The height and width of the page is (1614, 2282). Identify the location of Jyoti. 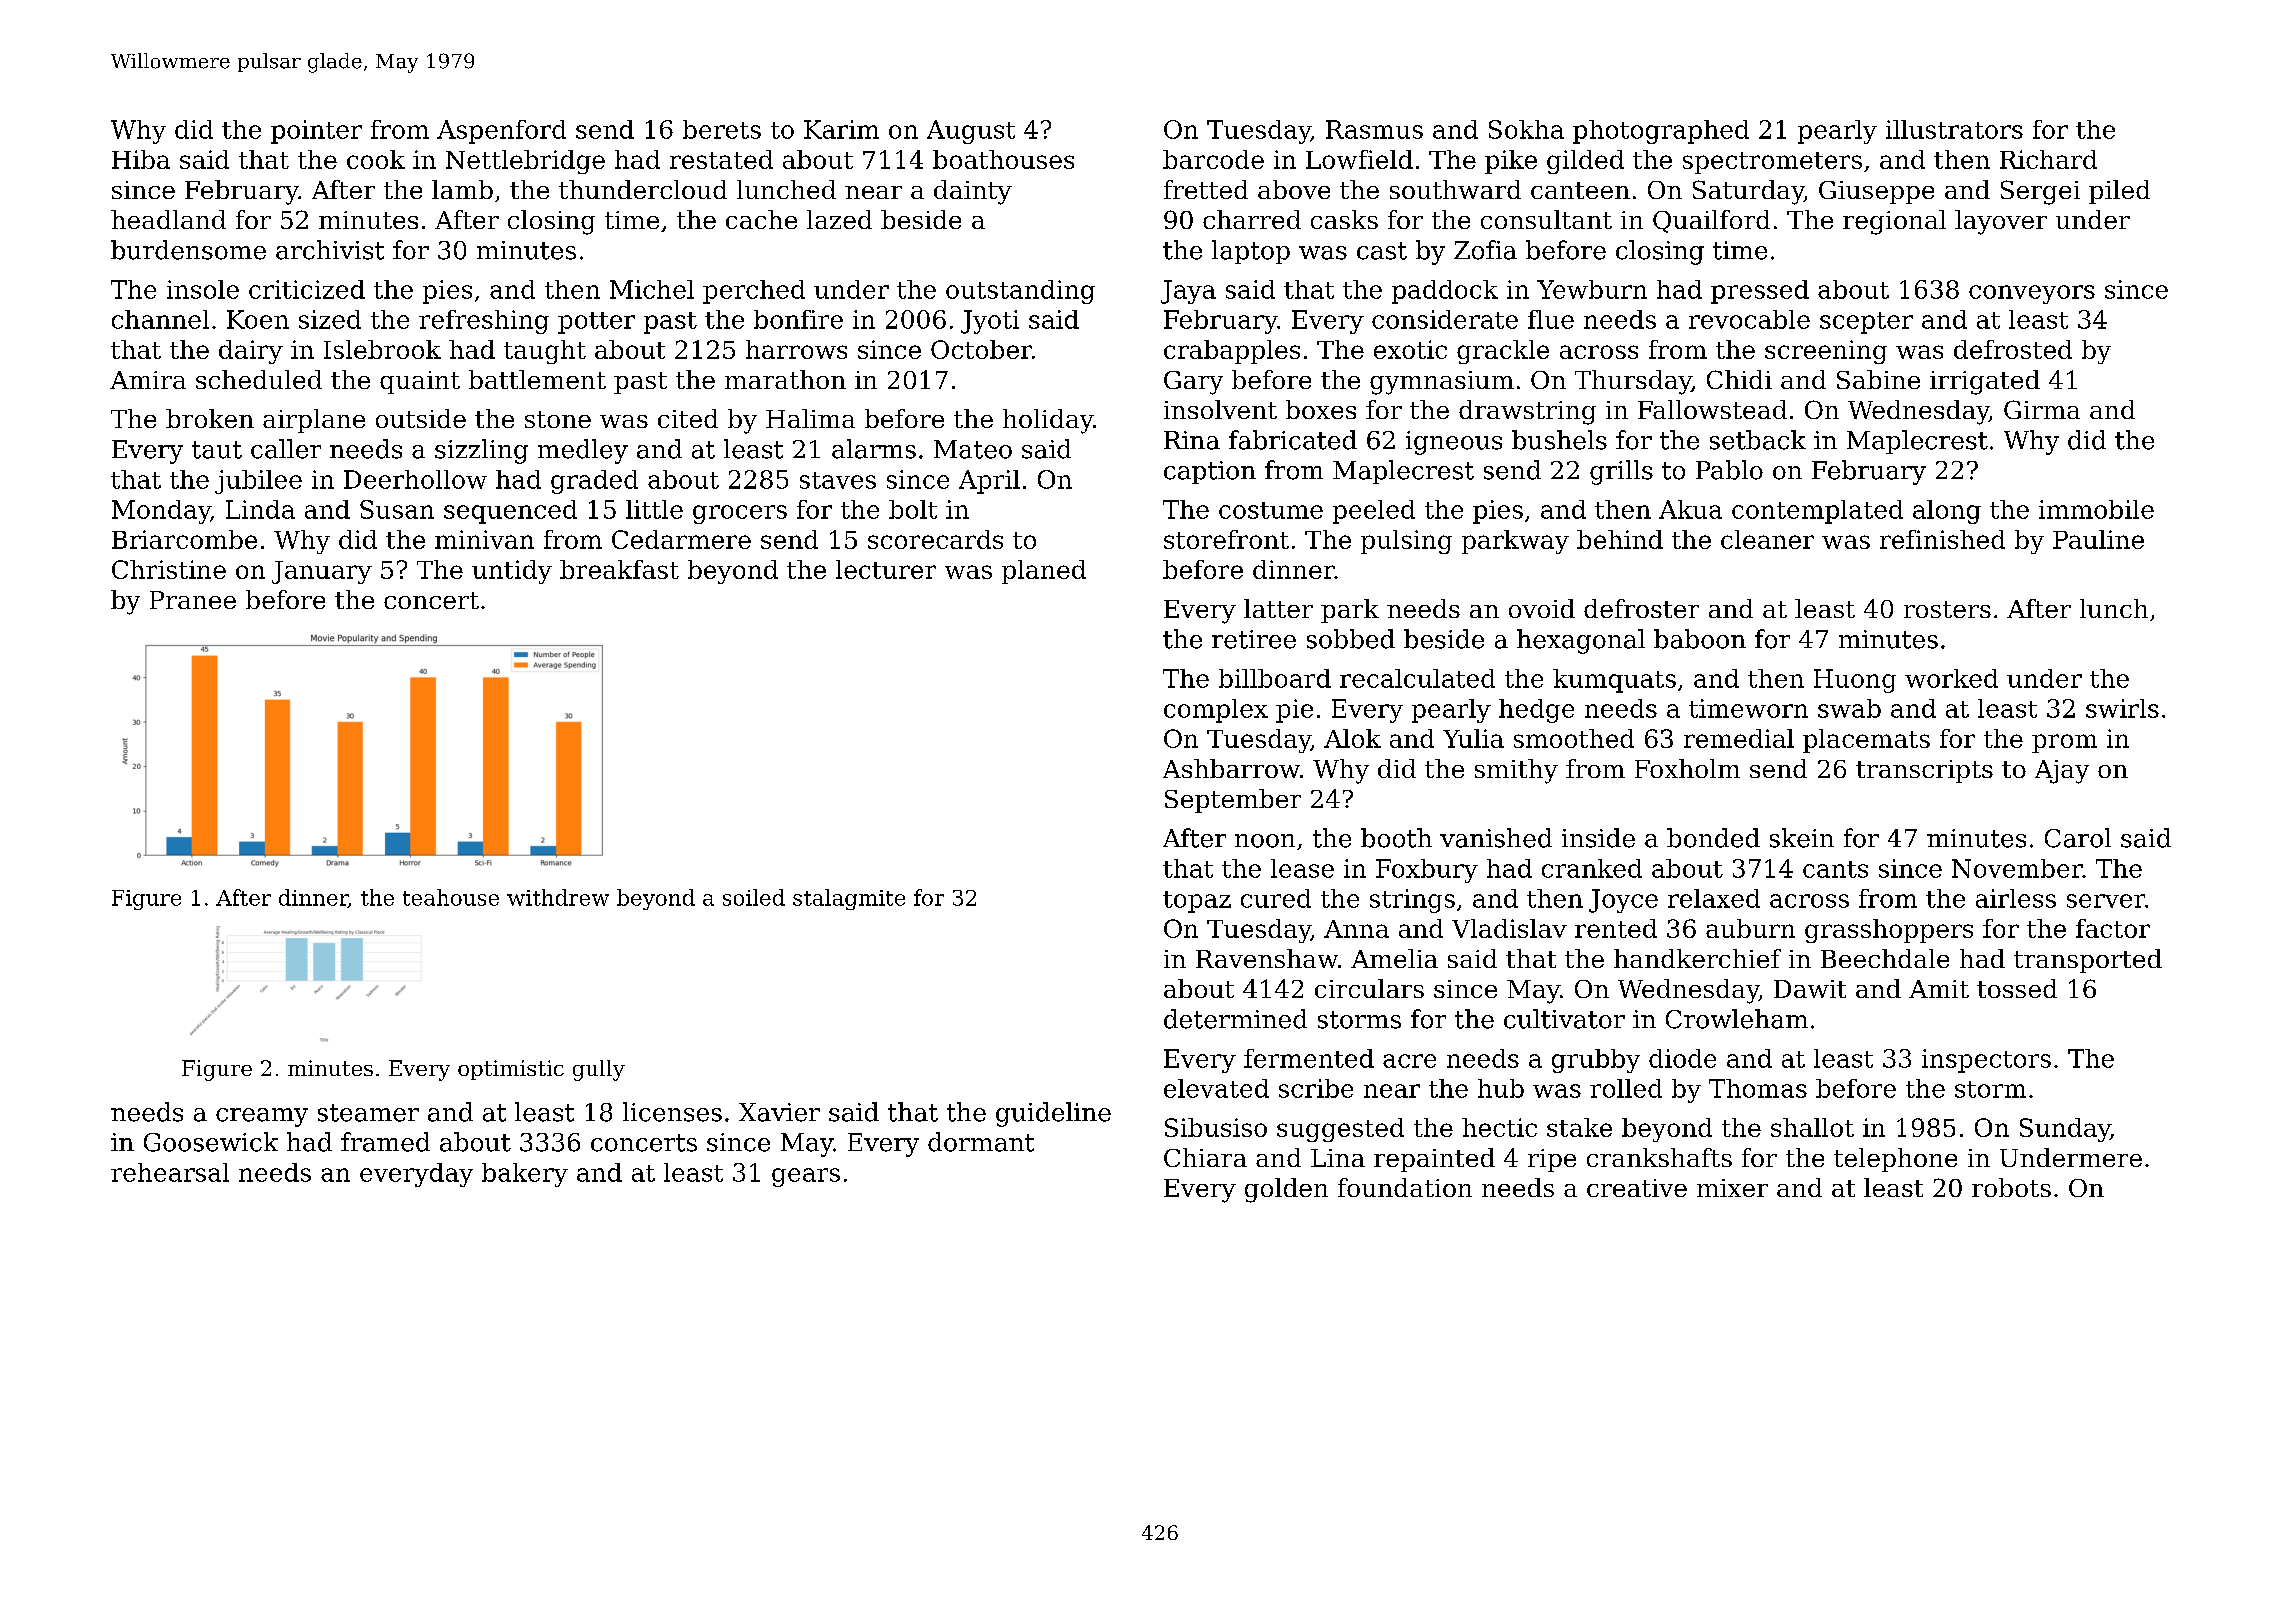
(990, 322).
